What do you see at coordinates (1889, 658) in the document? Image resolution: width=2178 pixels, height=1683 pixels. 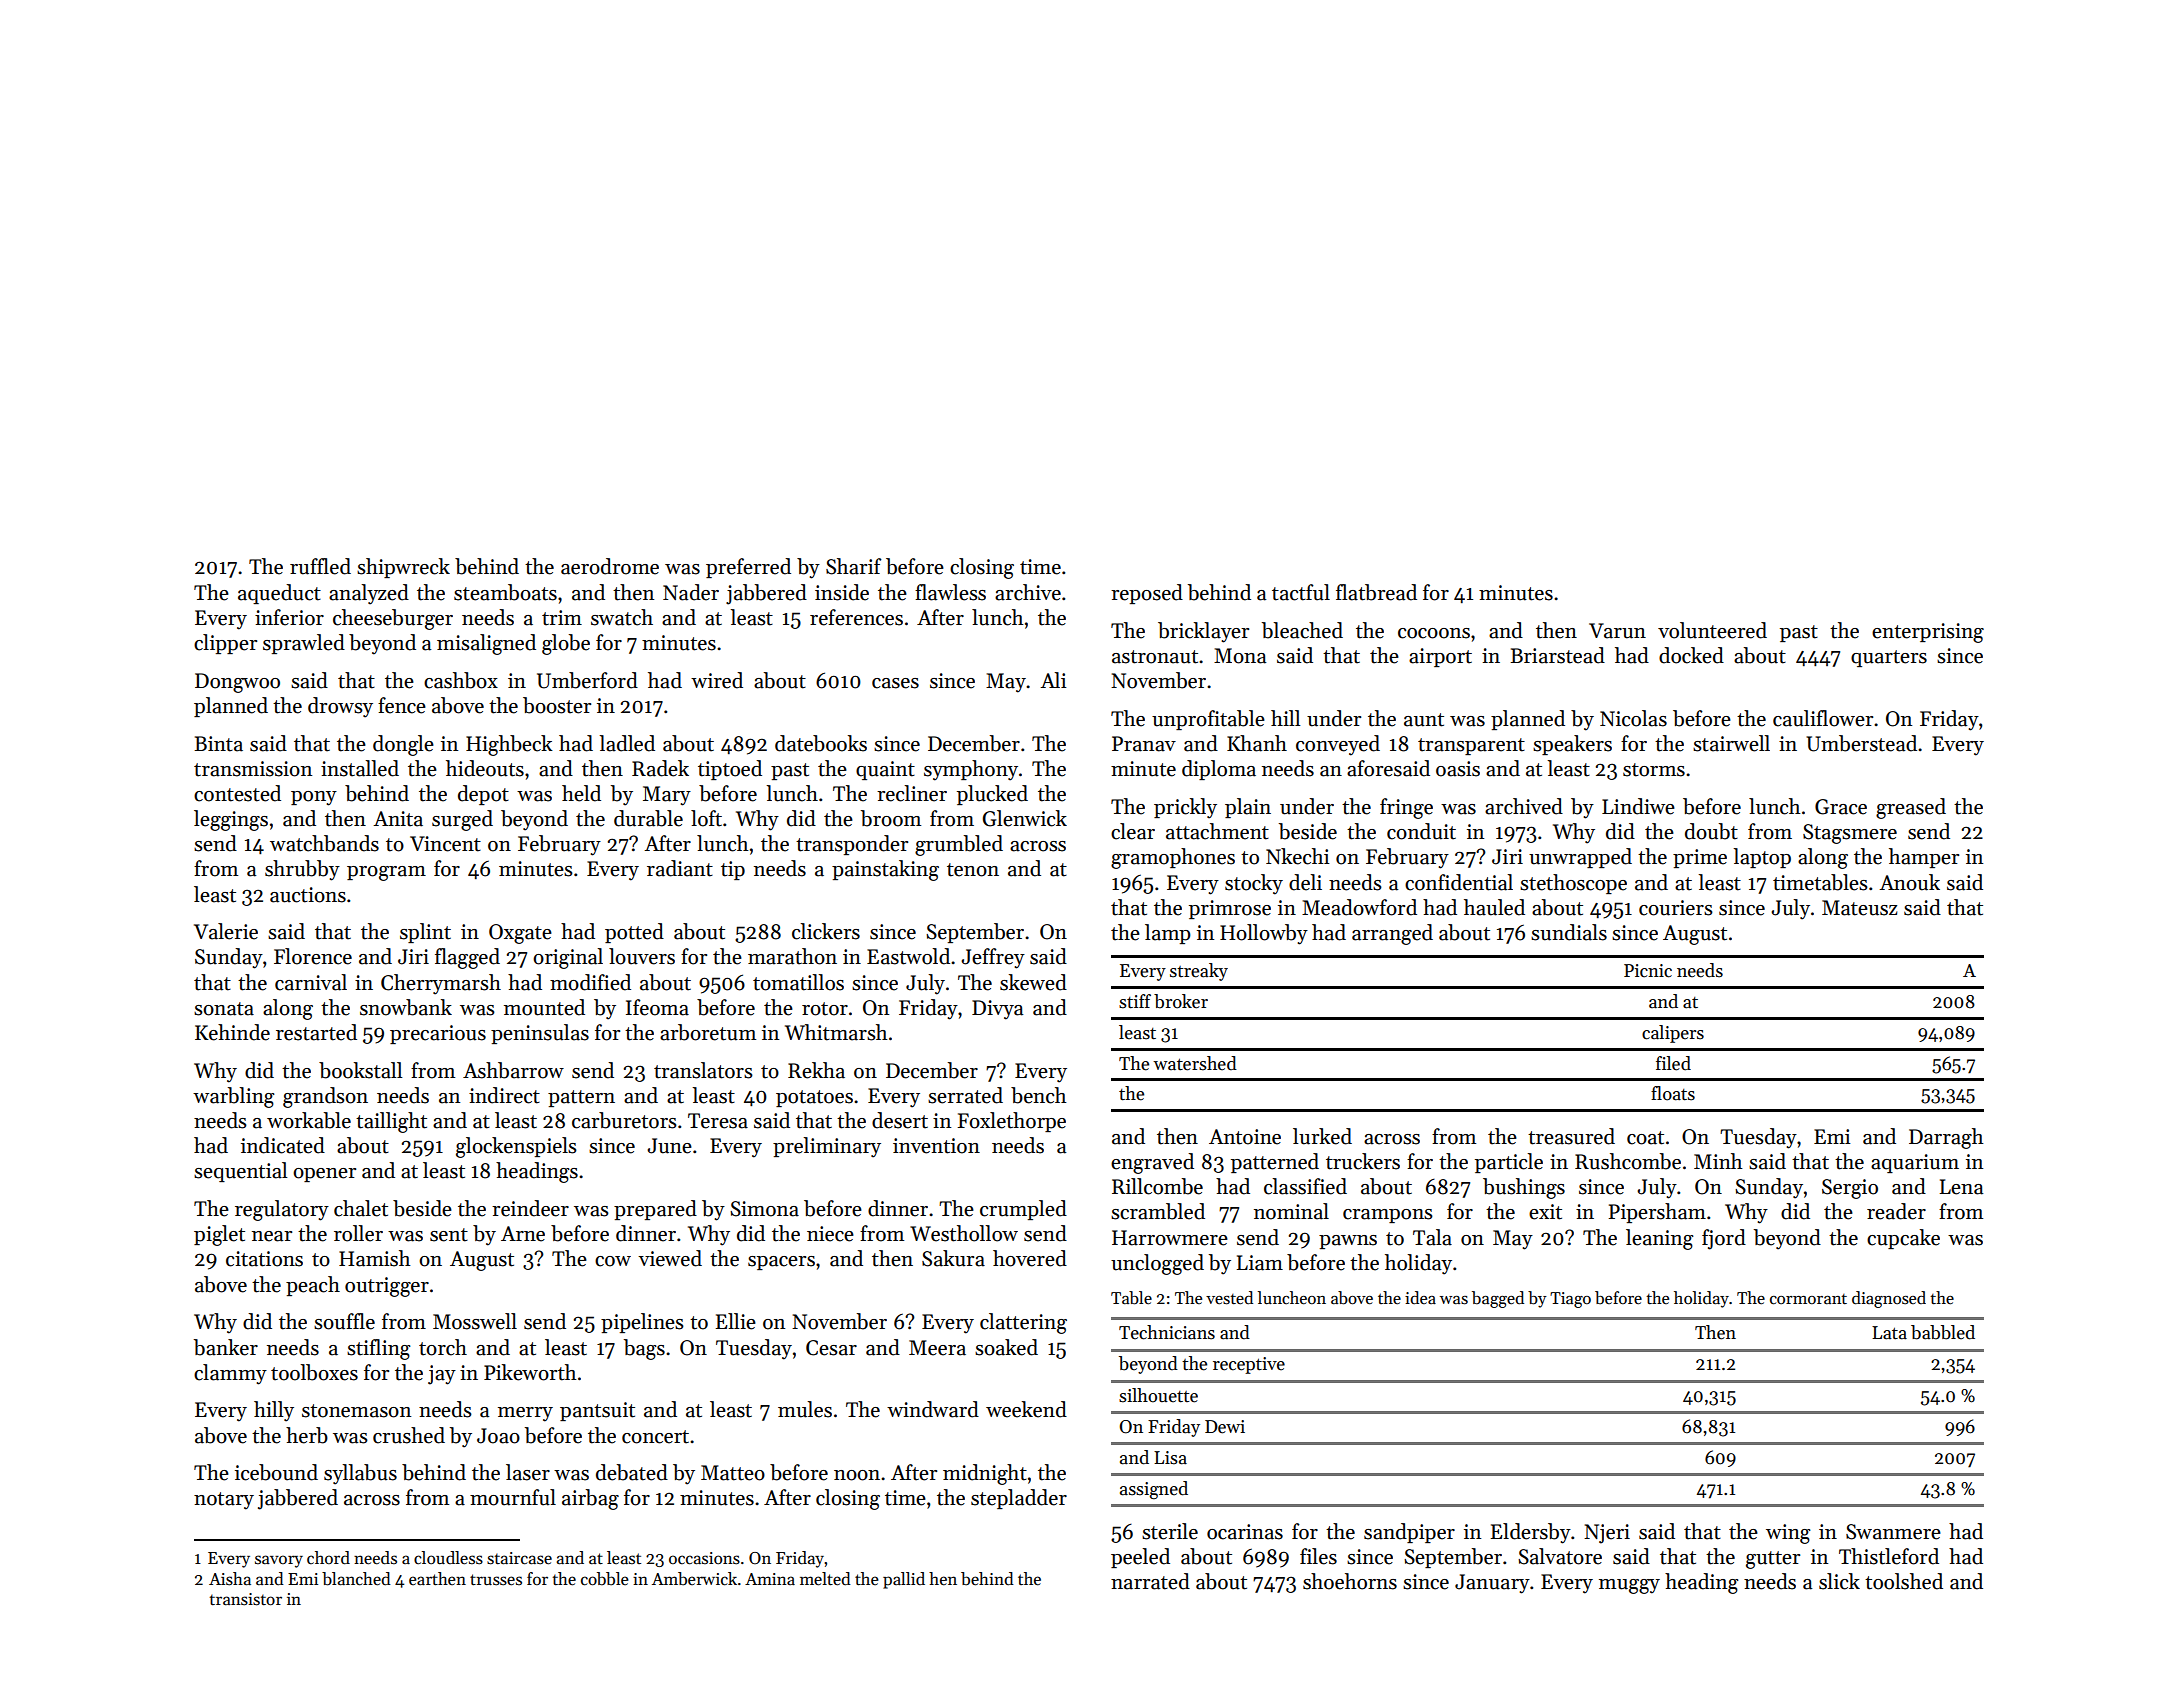 I see `quarters` at bounding box center [1889, 658].
